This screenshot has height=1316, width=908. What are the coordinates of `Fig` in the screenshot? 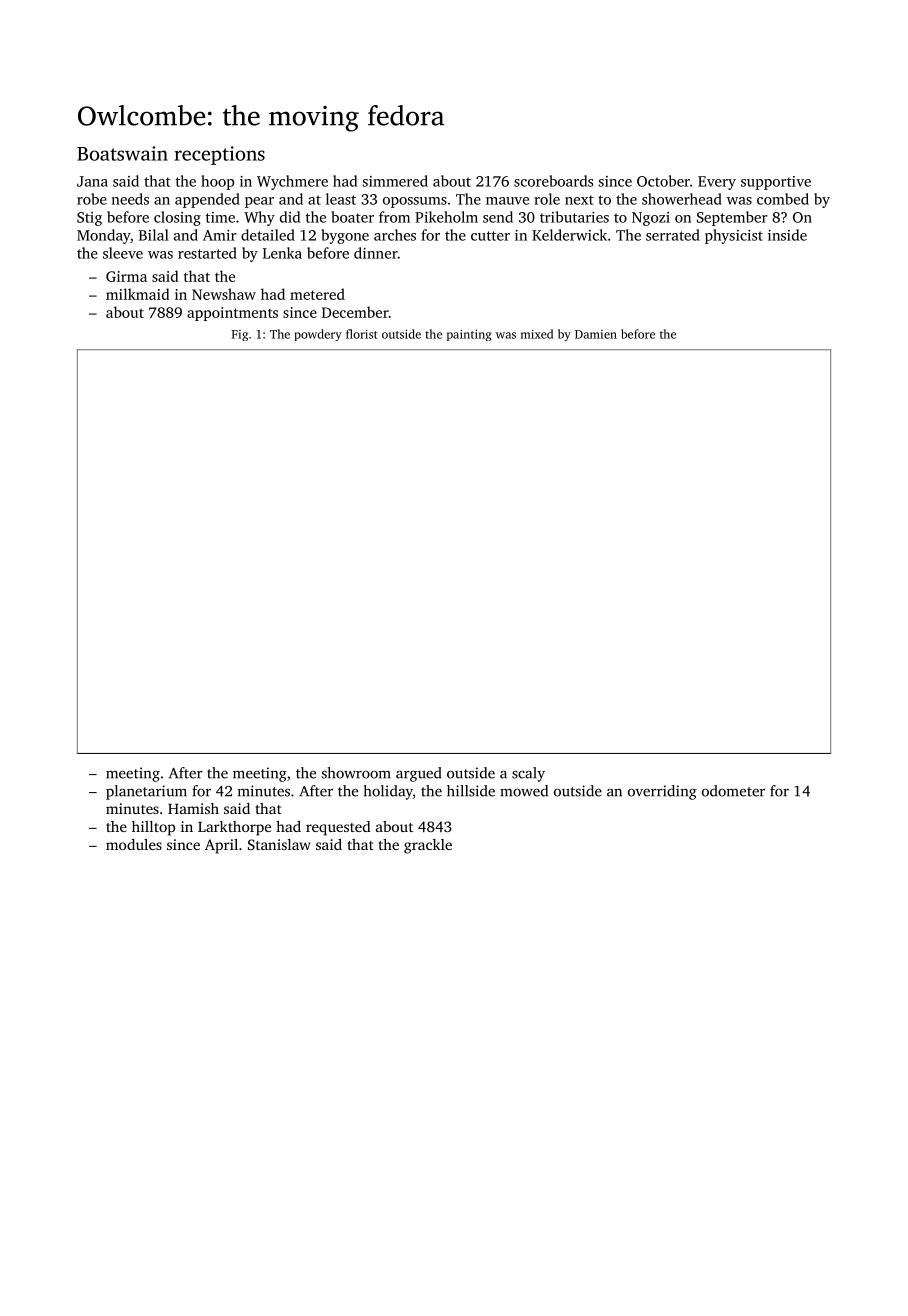 It's located at (240, 335).
